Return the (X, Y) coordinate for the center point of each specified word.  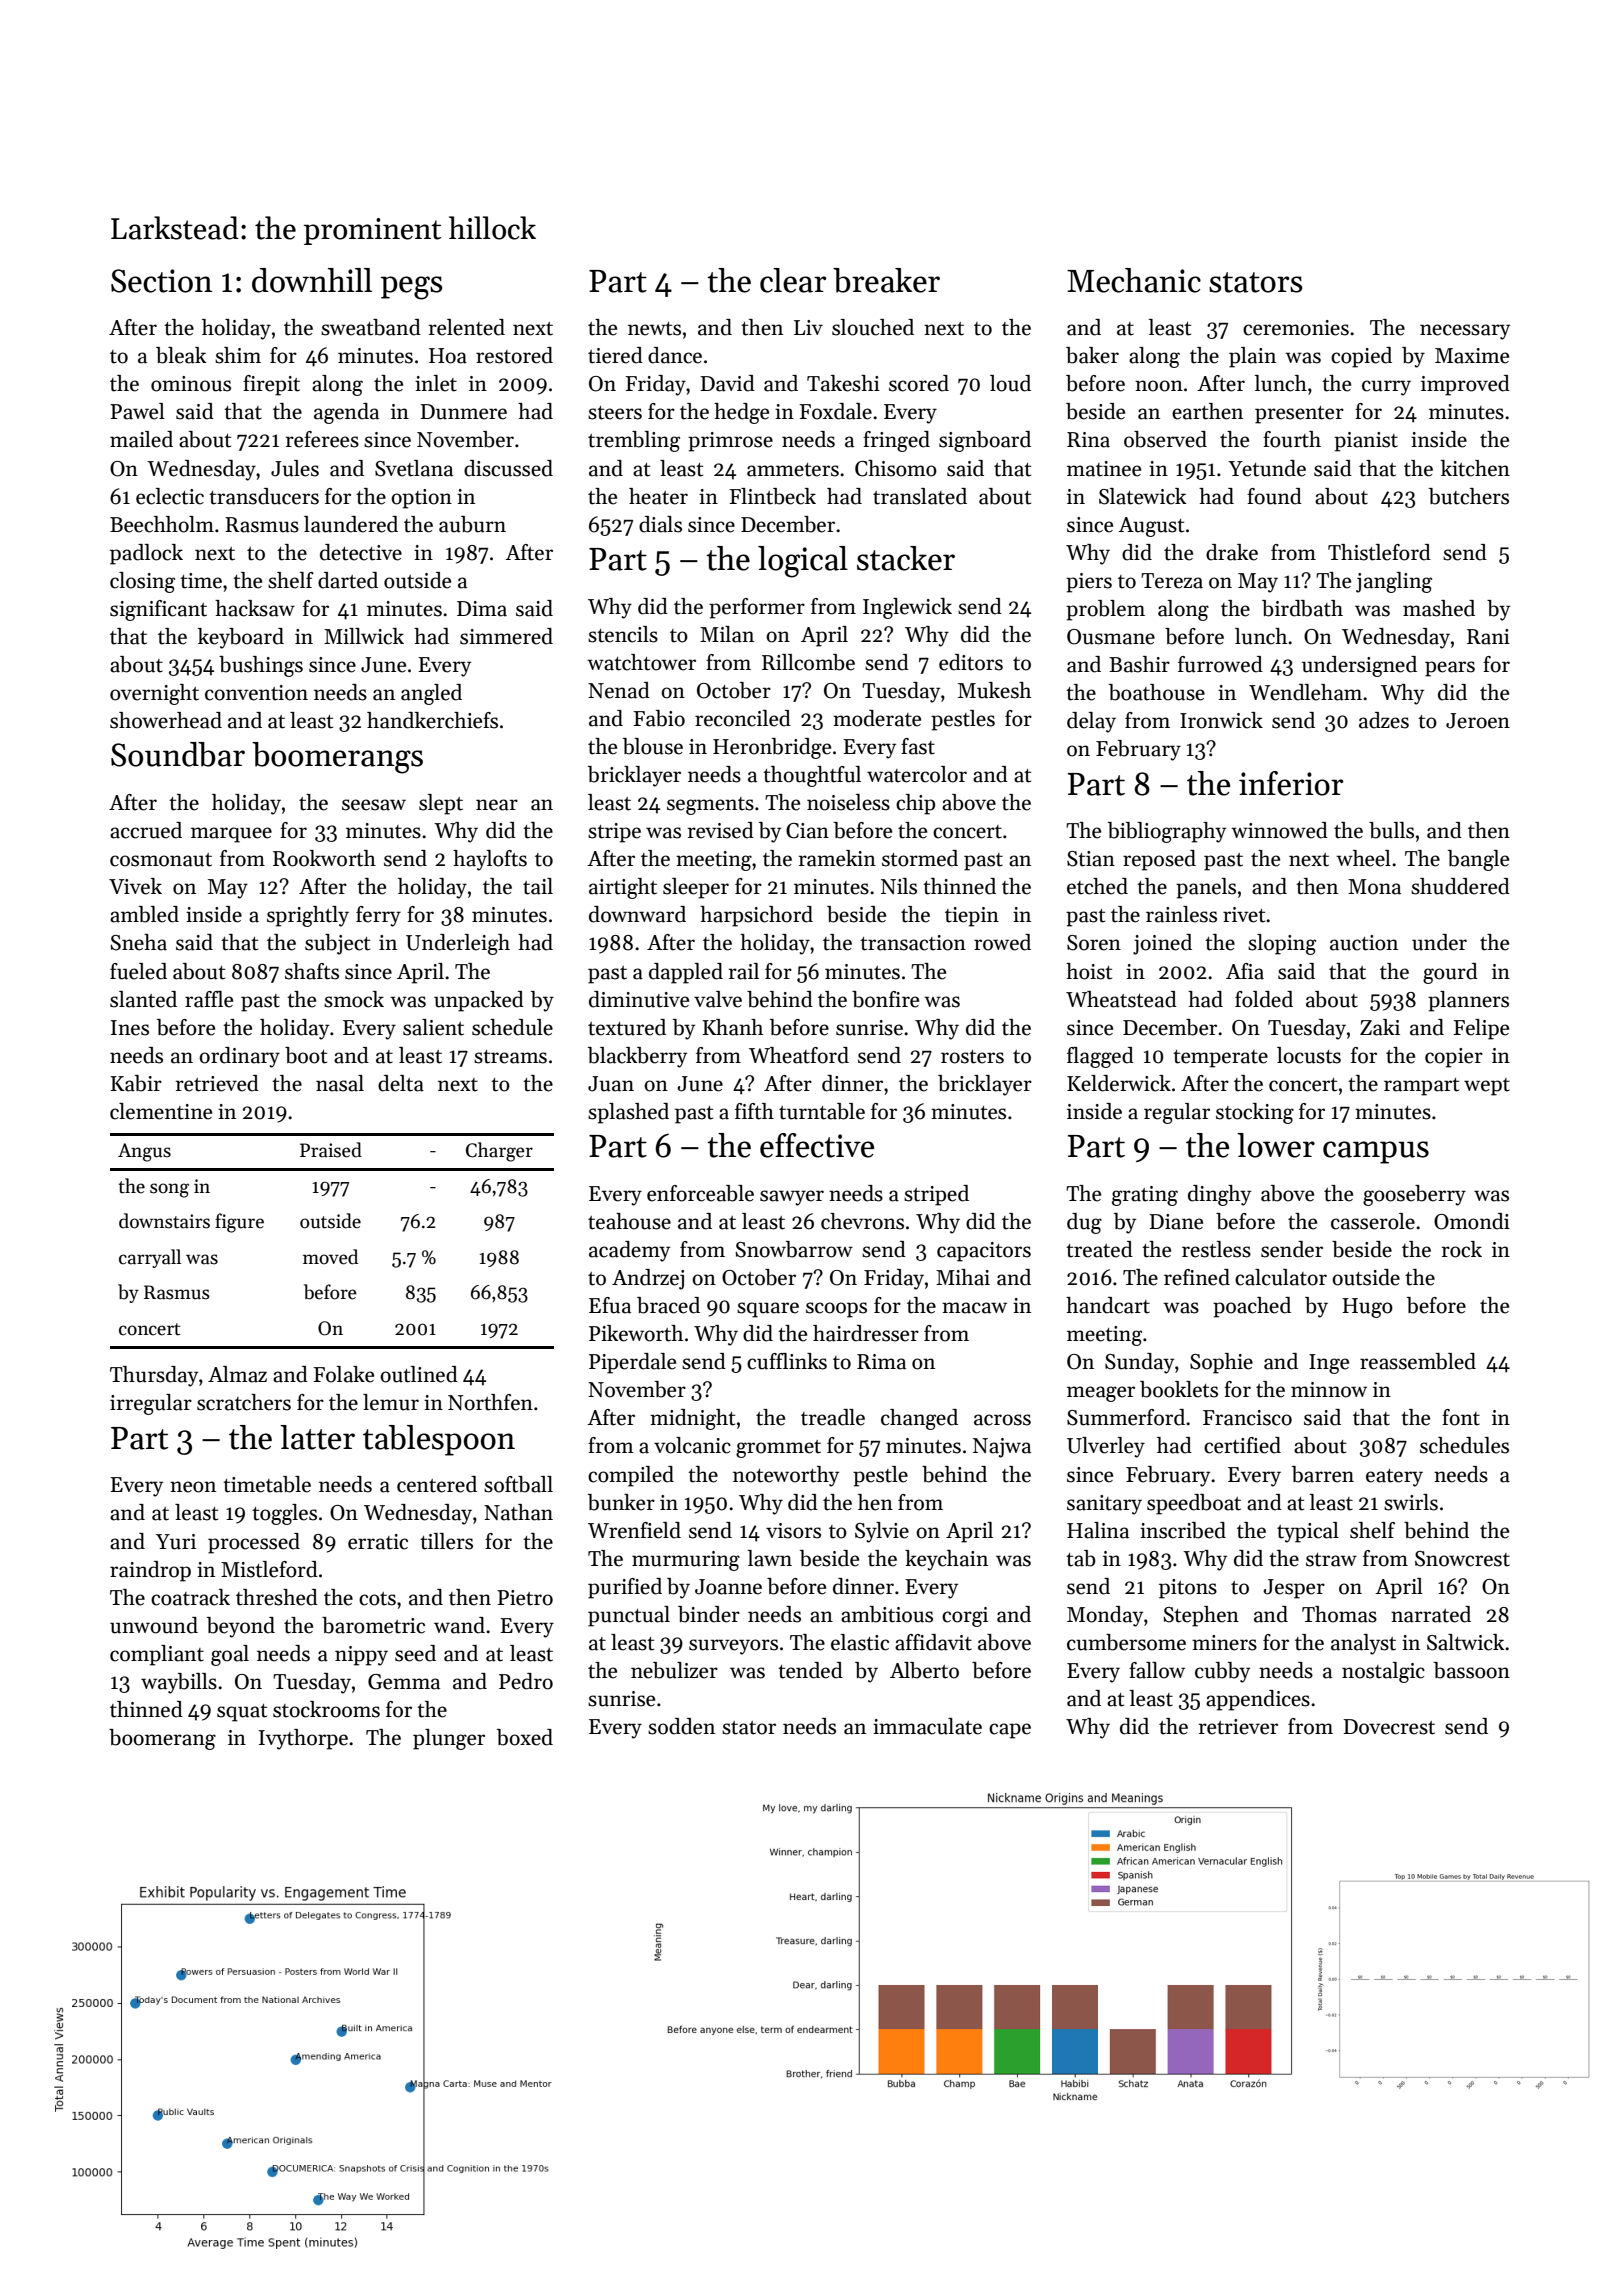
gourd (1450, 973)
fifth (754, 1111)
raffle (209, 999)
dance (675, 355)
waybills (179, 1683)
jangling (1394, 582)
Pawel (137, 411)
